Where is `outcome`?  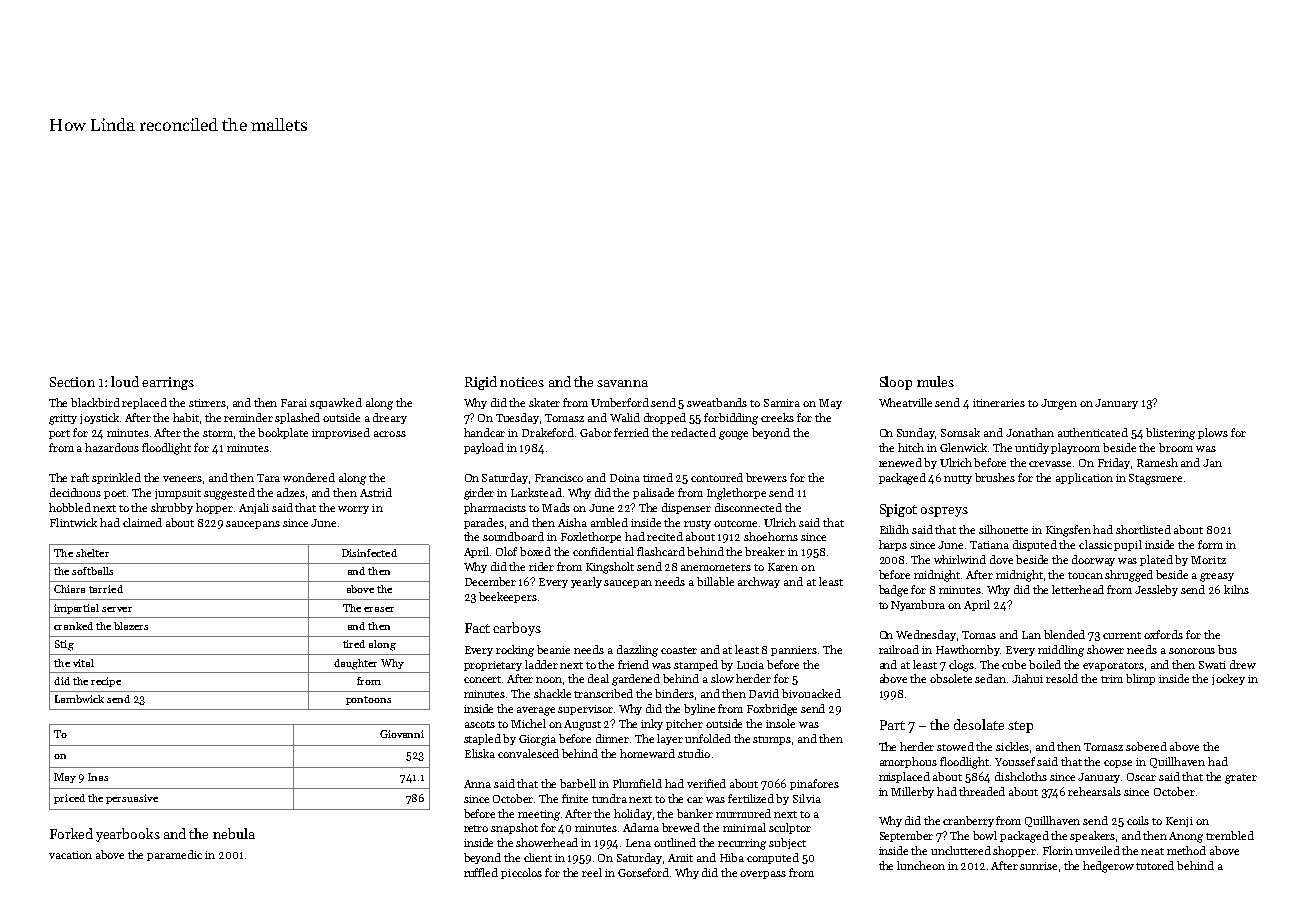
outcome is located at coordinates (735, 523).
